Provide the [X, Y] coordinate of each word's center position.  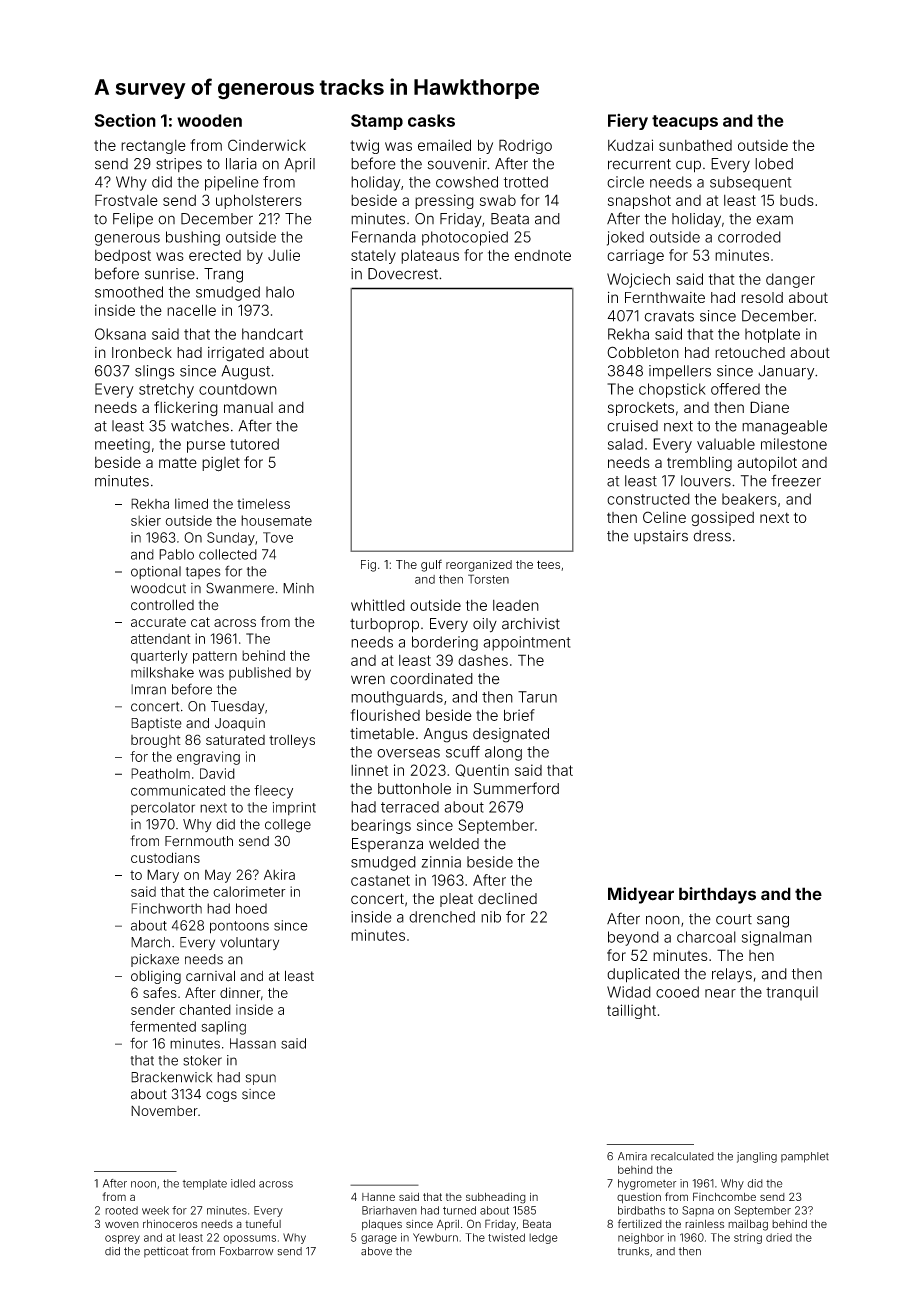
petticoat [166, 1252]
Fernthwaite [665, 297]
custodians [165, 857]
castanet [380, 880]
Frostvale [126, 200]
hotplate [772, 335]
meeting [122, 445]
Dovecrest [403, 274]
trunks [633, 1251]
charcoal [706, 937]
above [376, 1251]
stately [373, 257]
